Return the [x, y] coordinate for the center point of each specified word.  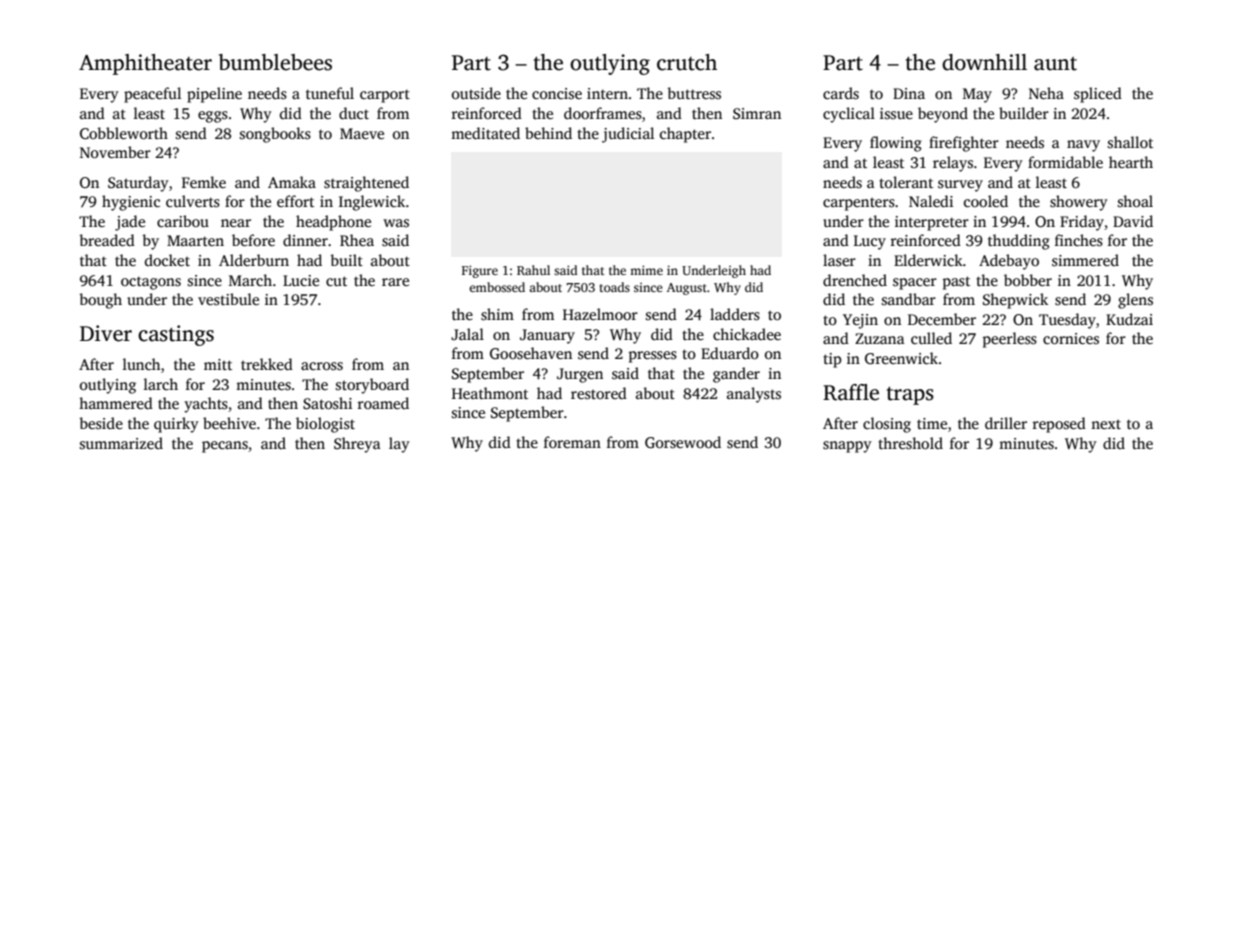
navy [1083, 146]
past [956, 283]
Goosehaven [531, 353]
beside [101, 423]
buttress [694, 93]
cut [336, 281]
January [547, 336]
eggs [213, 117]
